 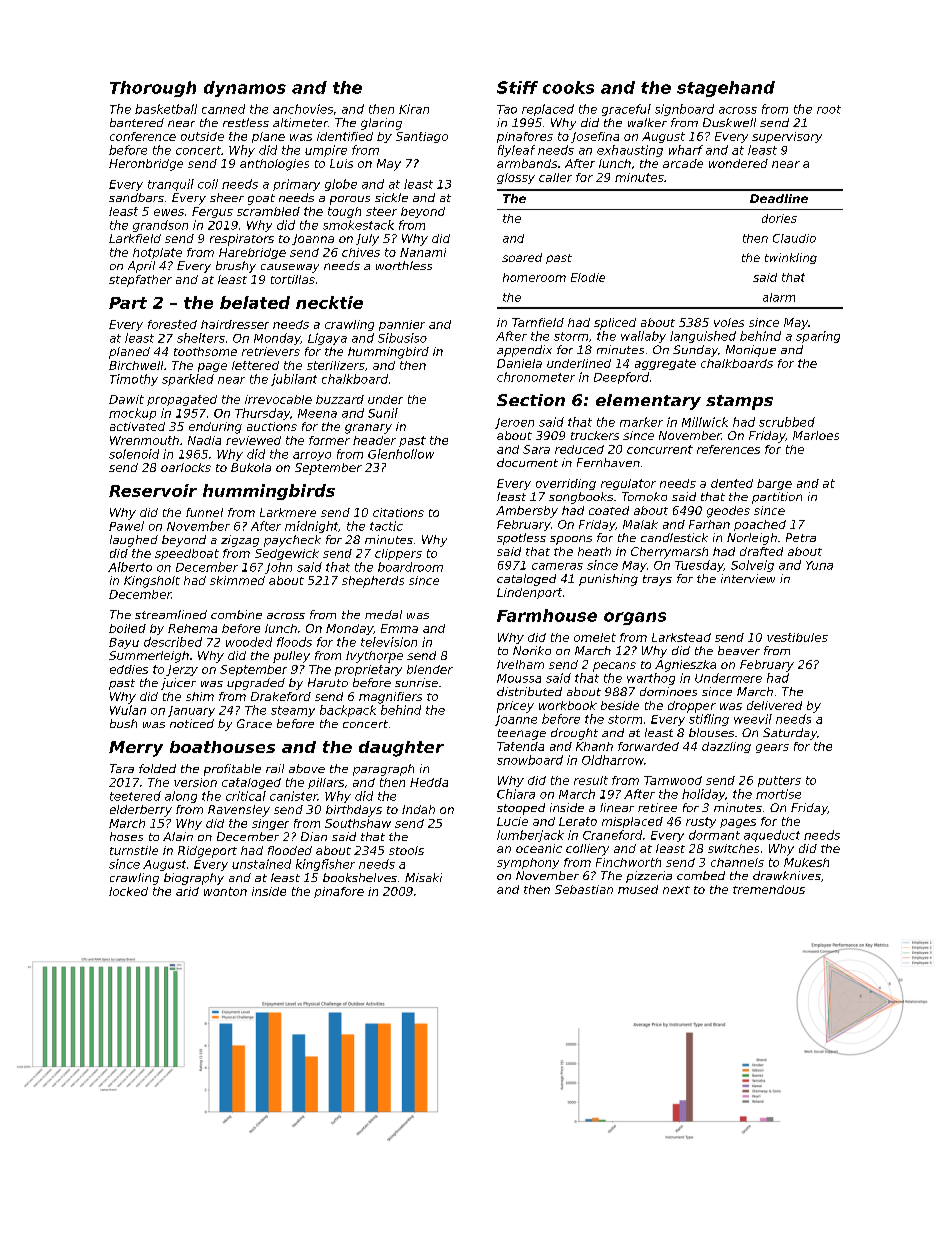 I want to click on Deadline, so click(x=779, y=198).
